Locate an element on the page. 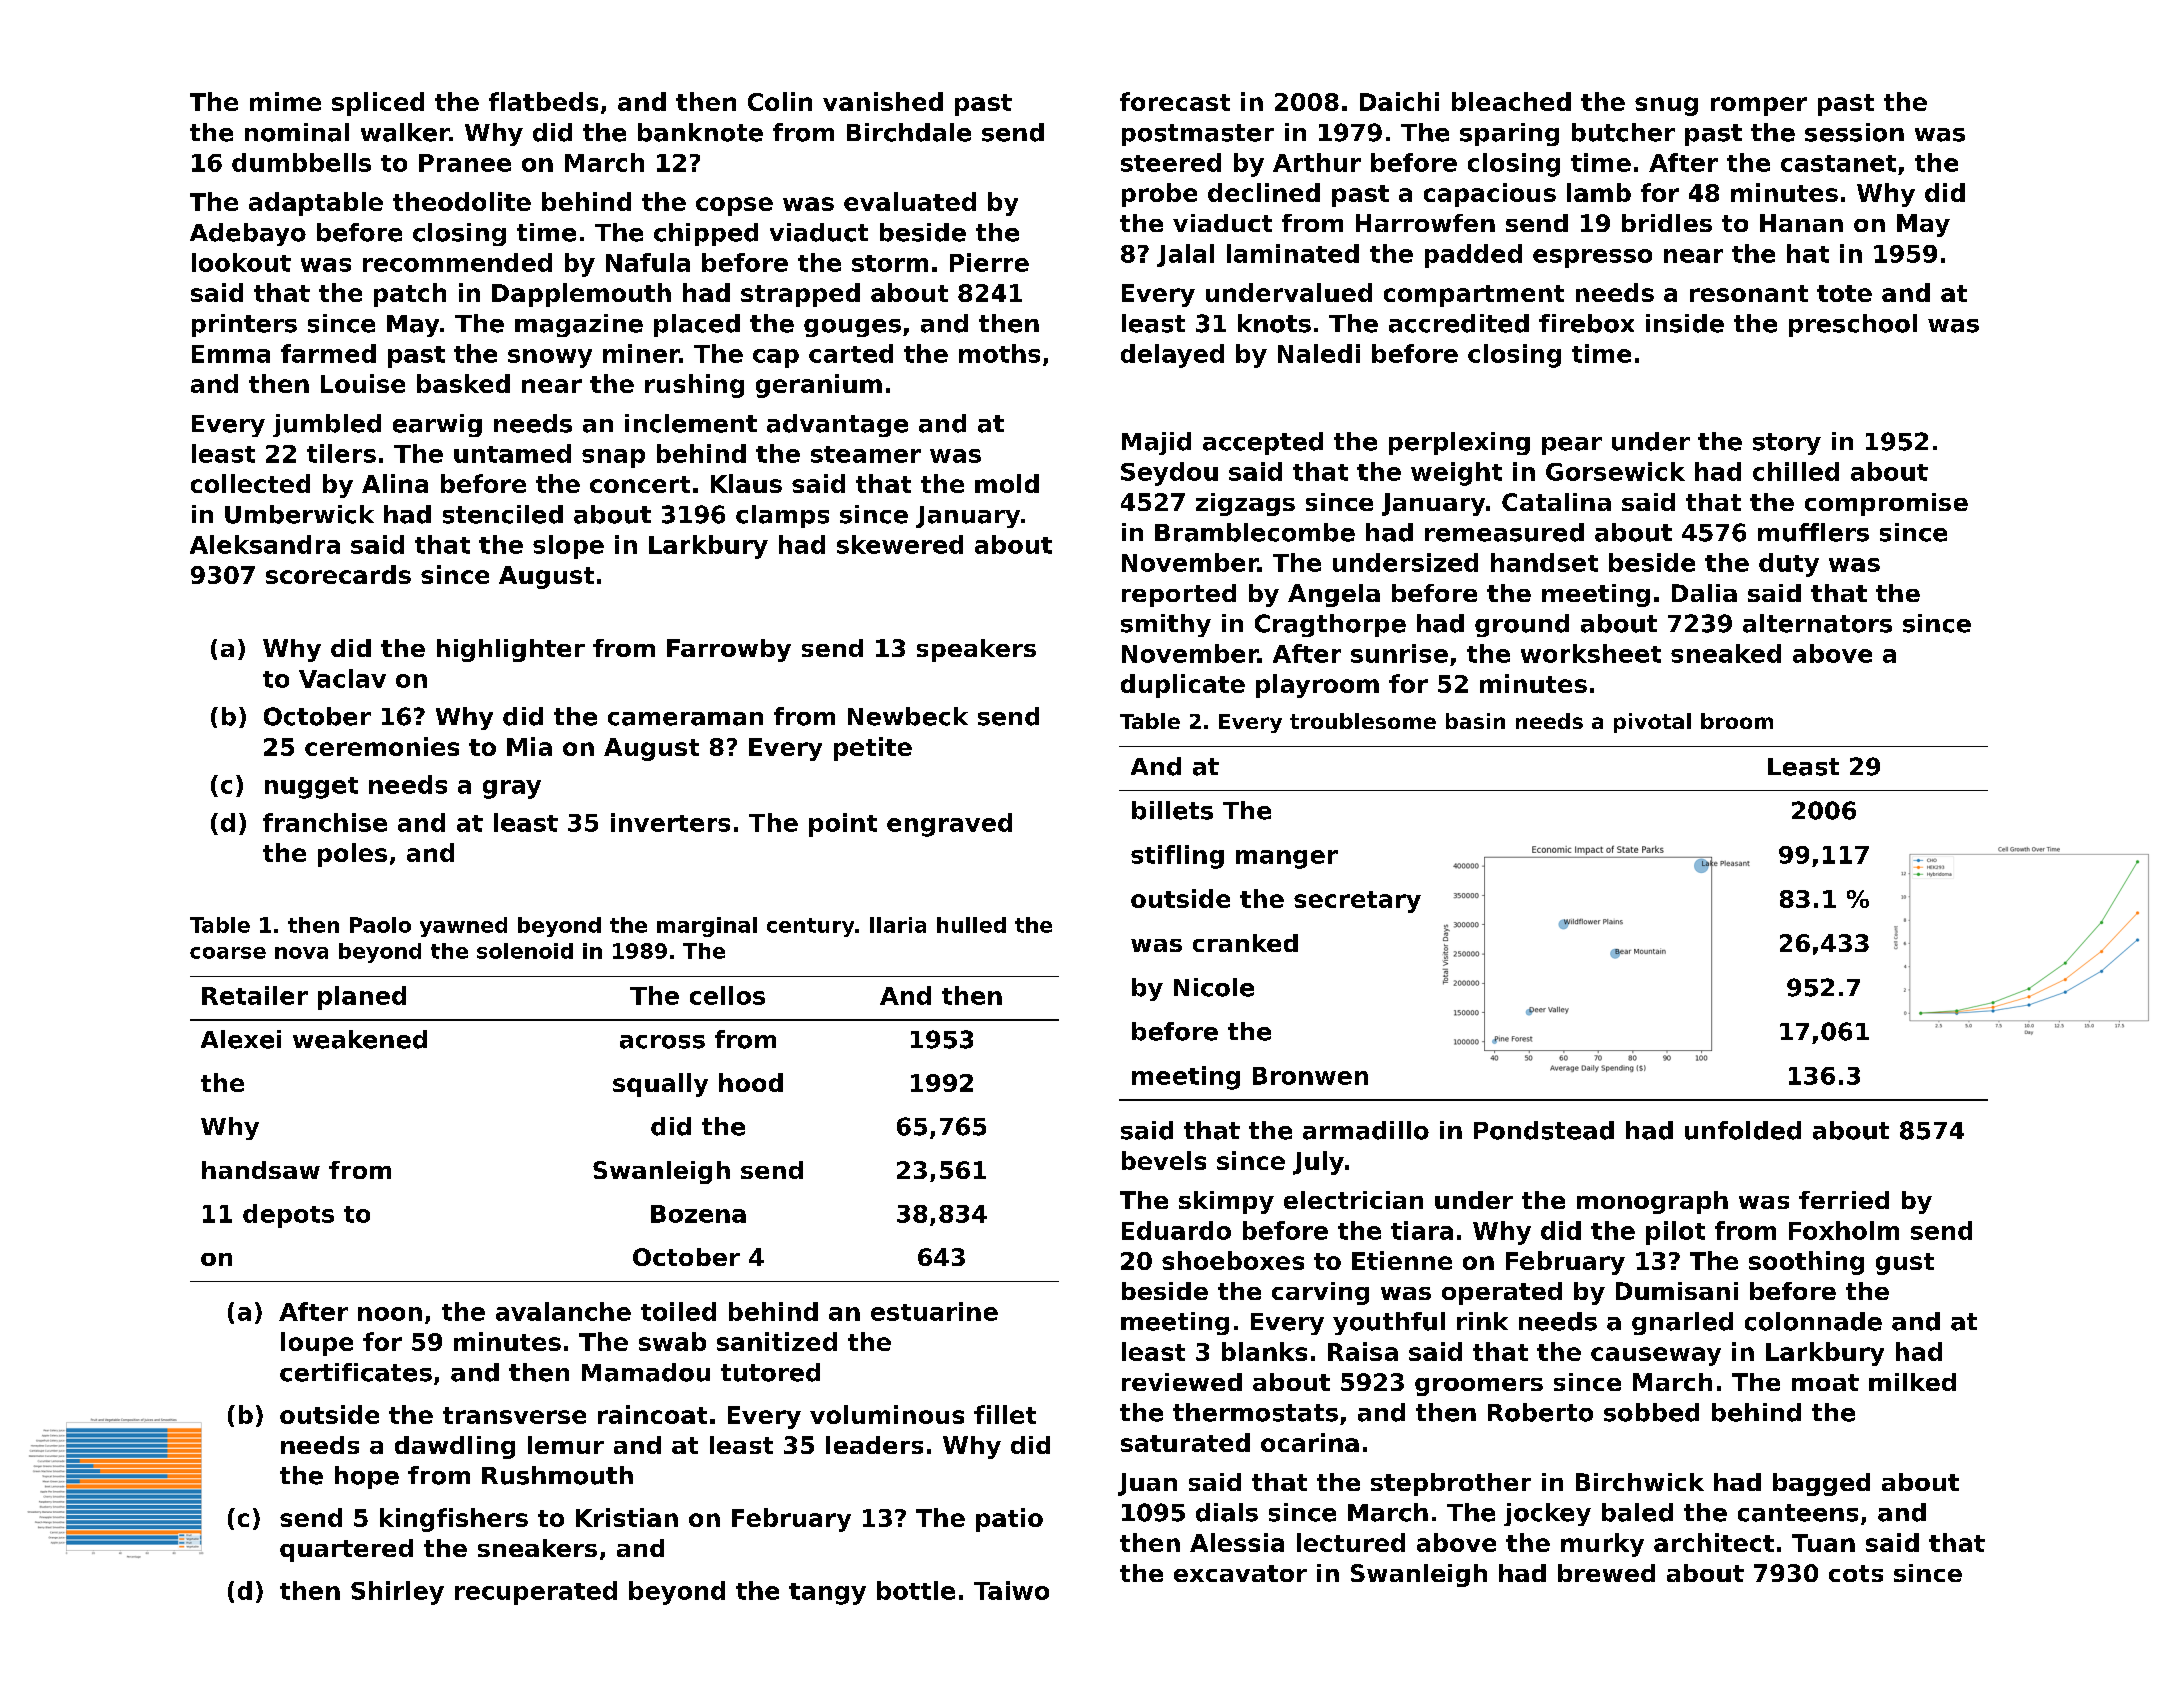 Image resolution: width=2178 pixels, height=1683 pixels. recuperated is located at coordinates (536, 1593).
